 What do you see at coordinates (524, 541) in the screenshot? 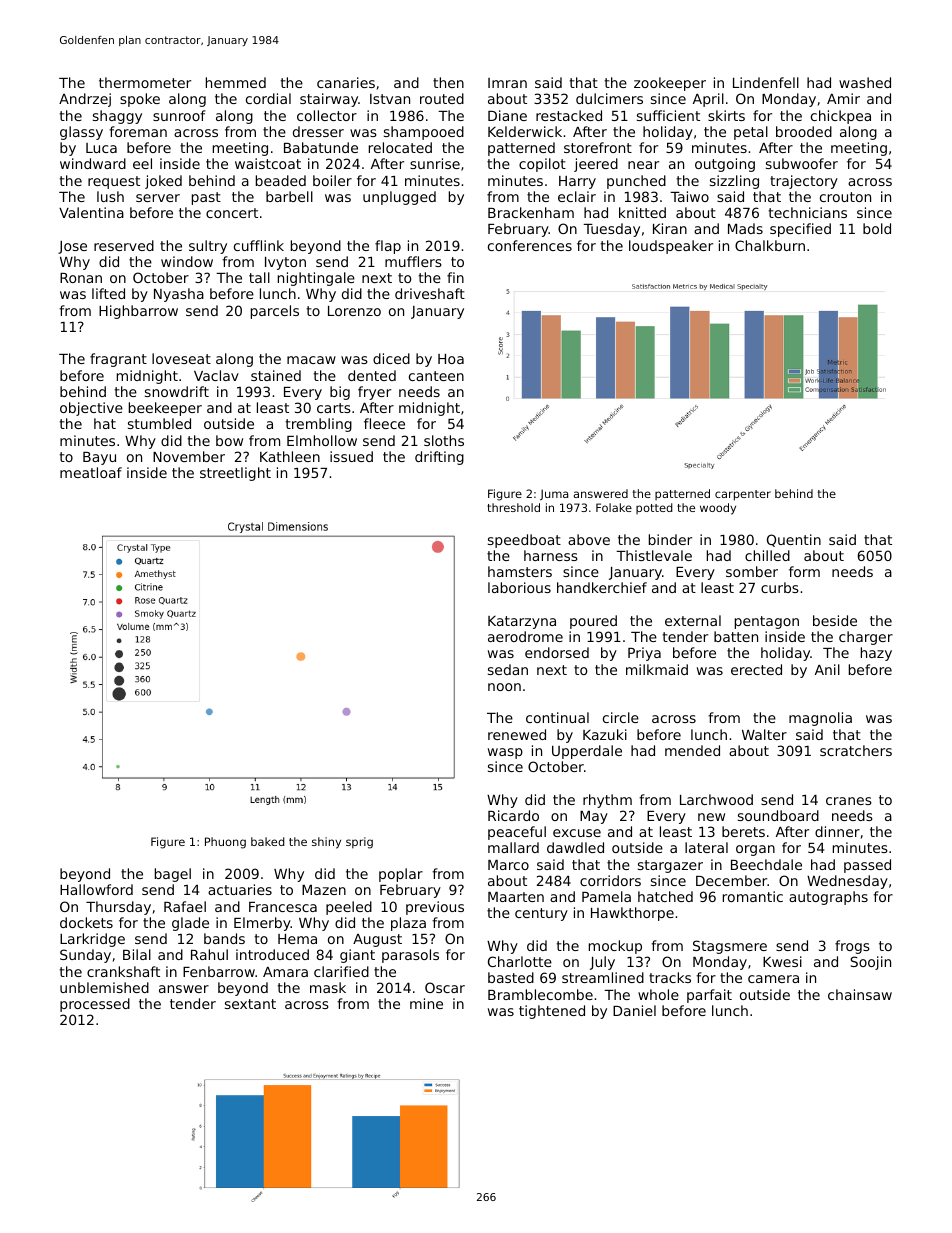
I see `speedboat` at bounding box center [524, 541].
